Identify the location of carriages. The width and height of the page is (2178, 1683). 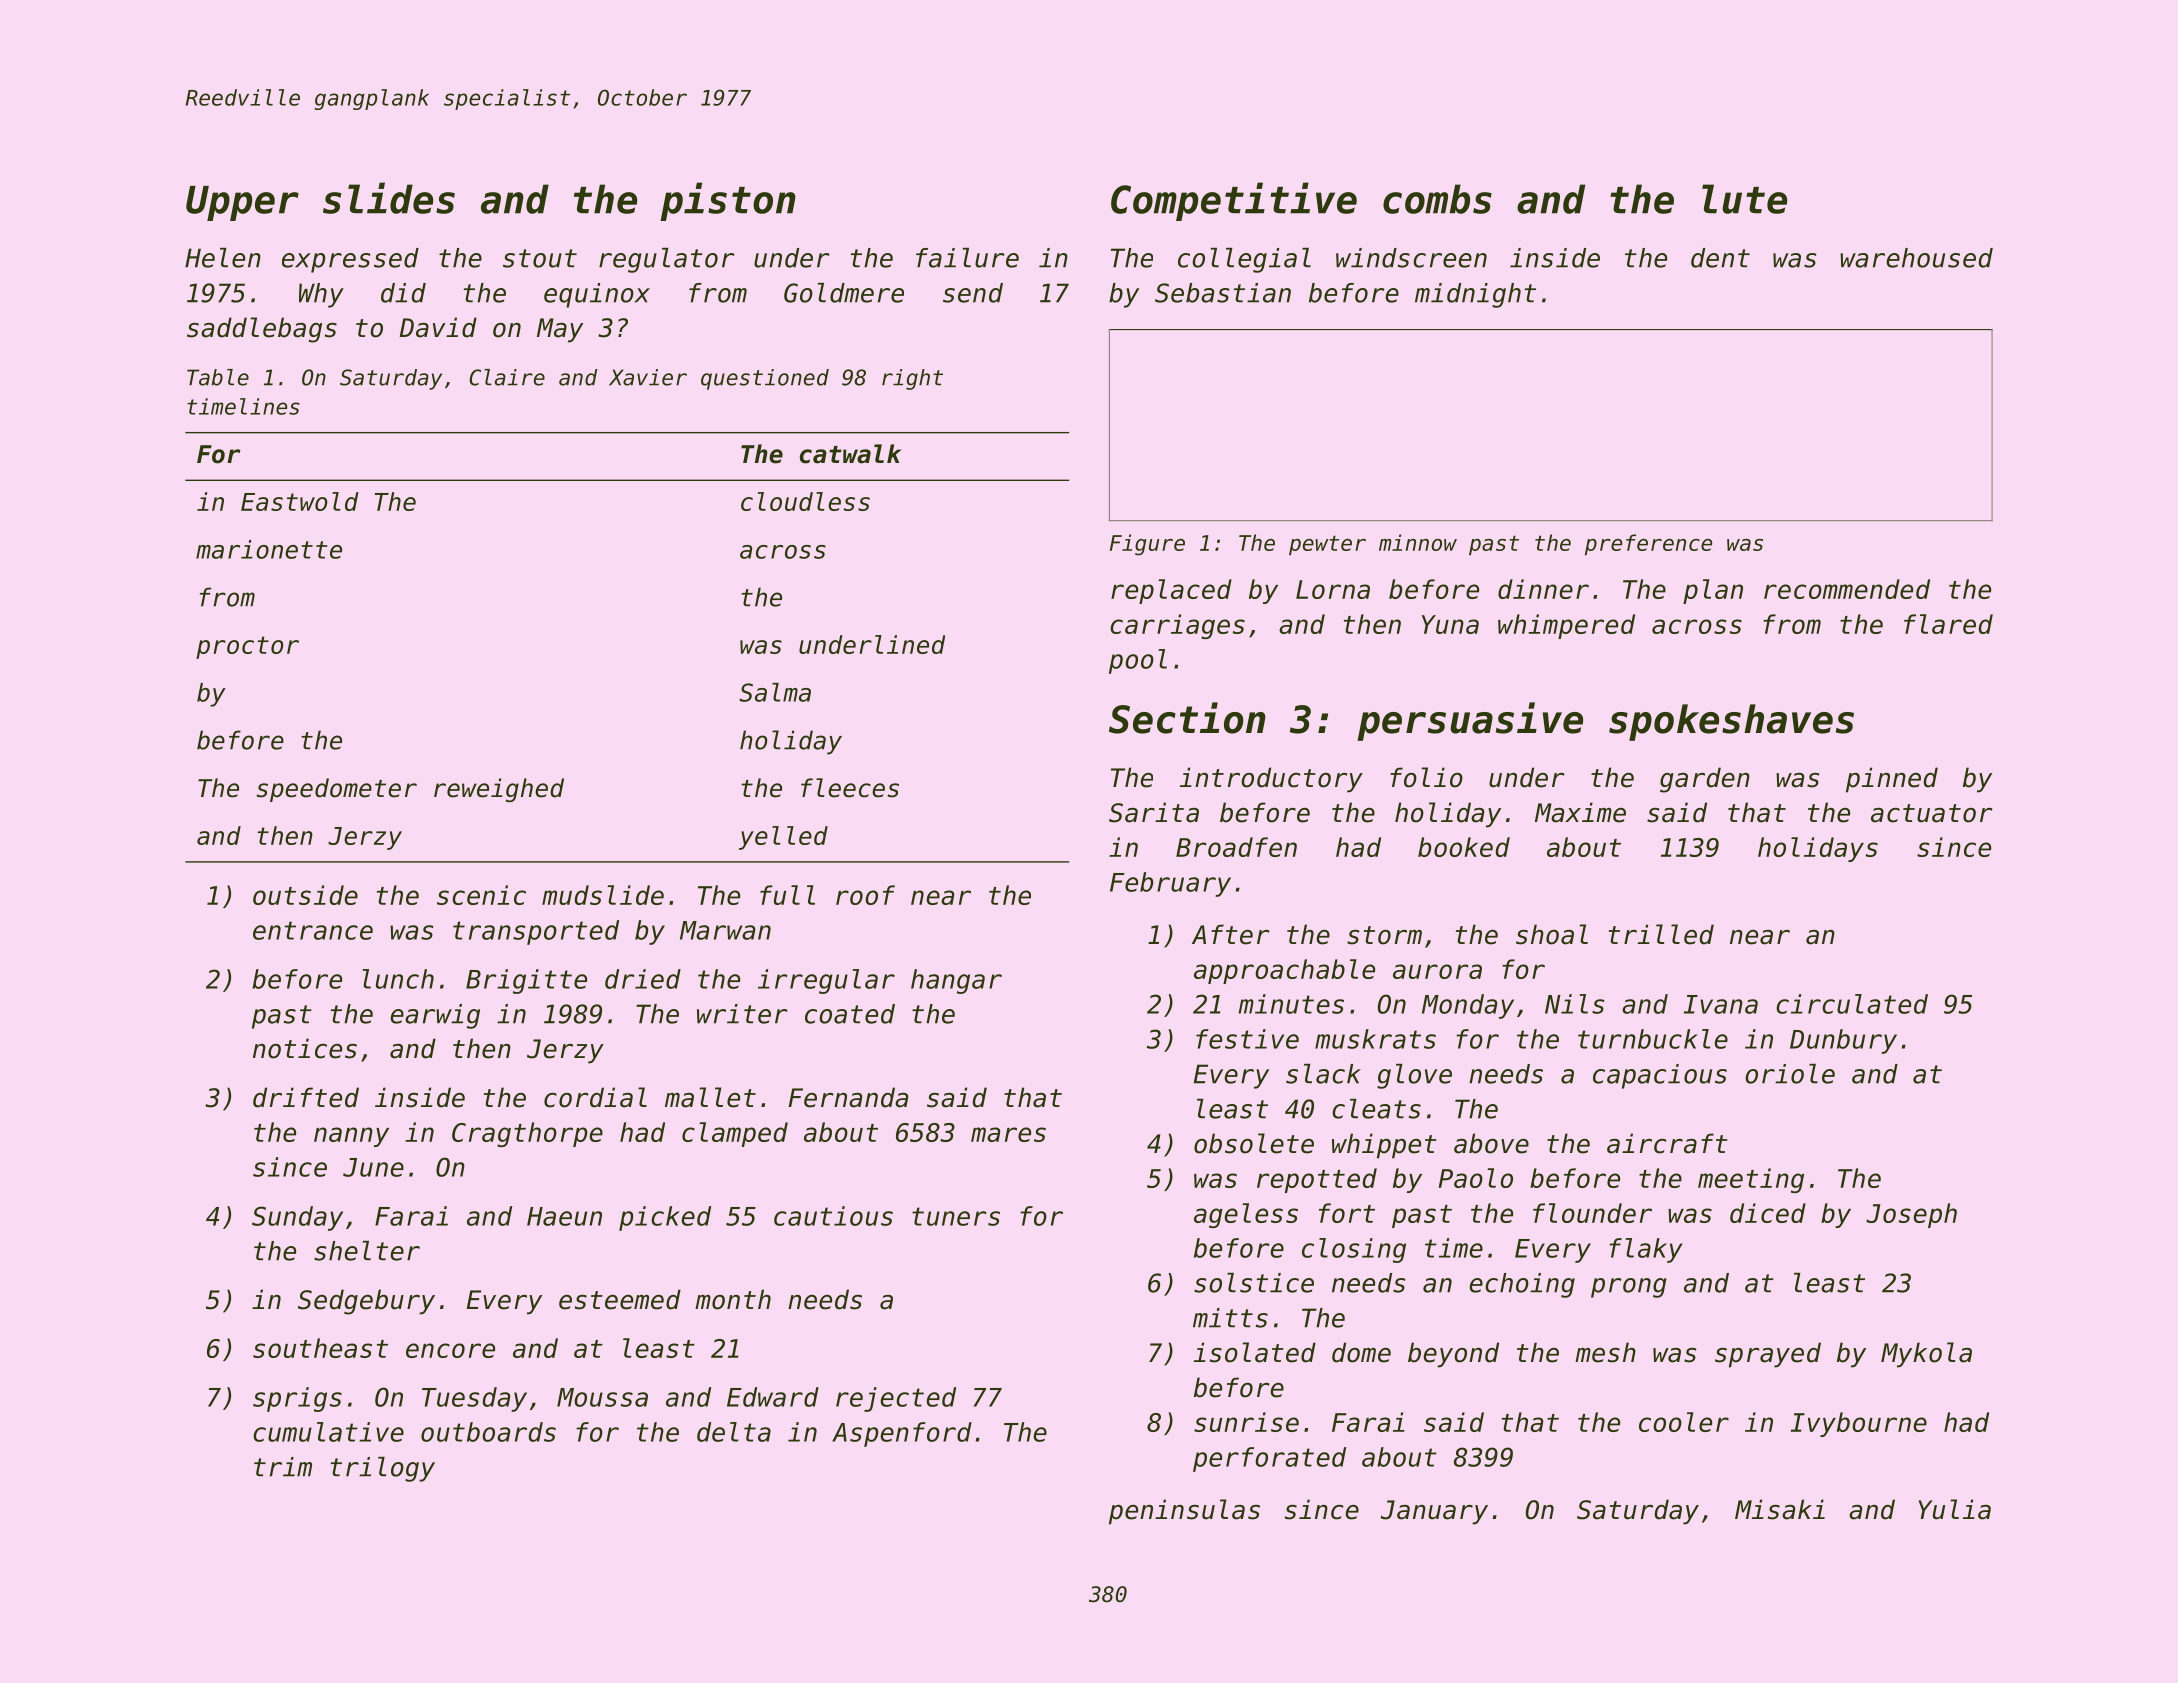
(1177, 626).
